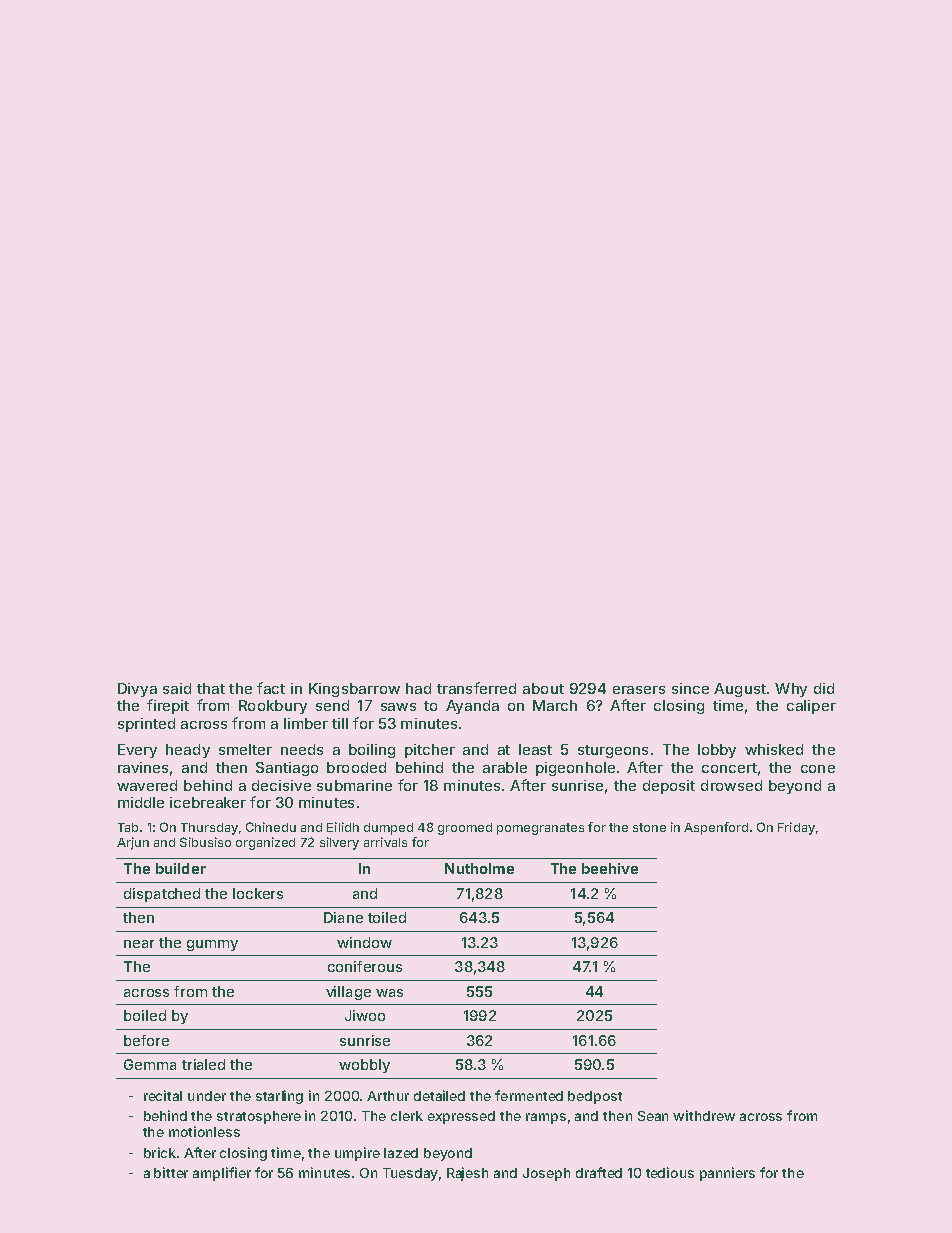 The image size is (952, 1233). Describe the element at coordinates (418, 688) in the screenshot. I see `had` at that location.
